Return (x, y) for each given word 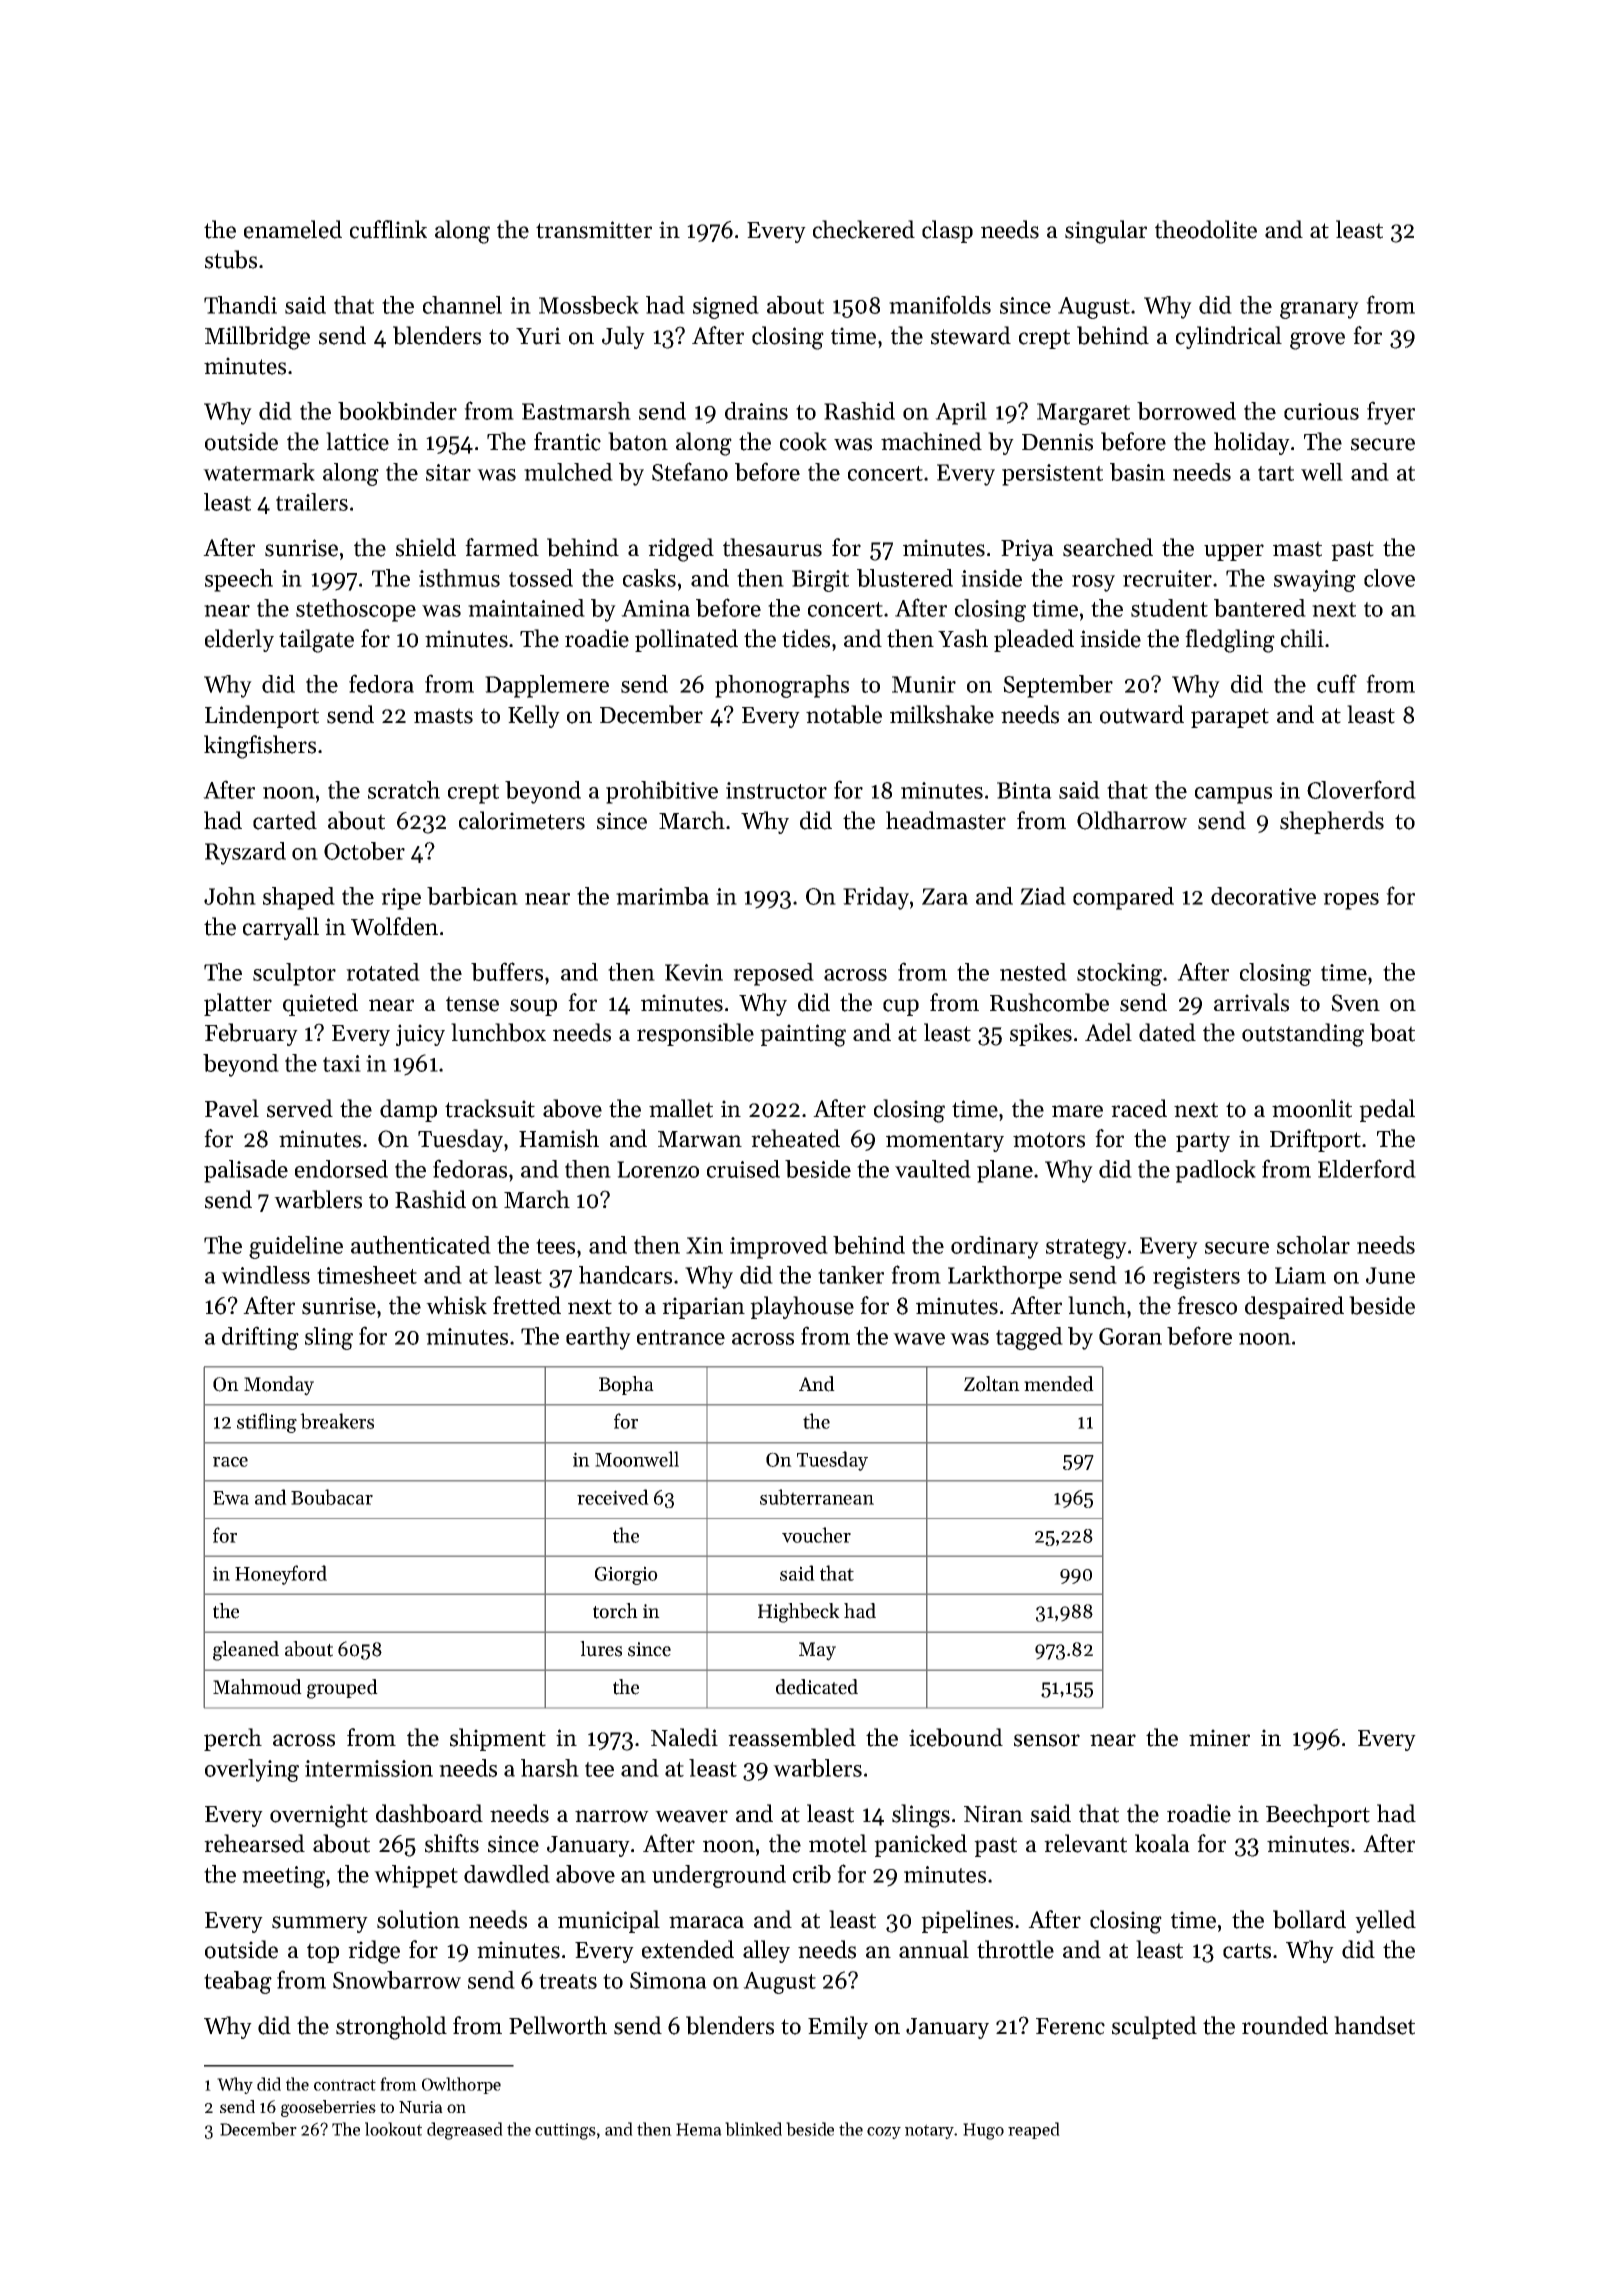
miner (1219, 1738)
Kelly (534, 716)
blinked (753, 2129)
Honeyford (281, 1575)
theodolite (1206, 229)
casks (649, 578)
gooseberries (328, 2108)
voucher (816, 1535)
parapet (1230, 718)
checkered (864, 229)
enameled (293, 229)
